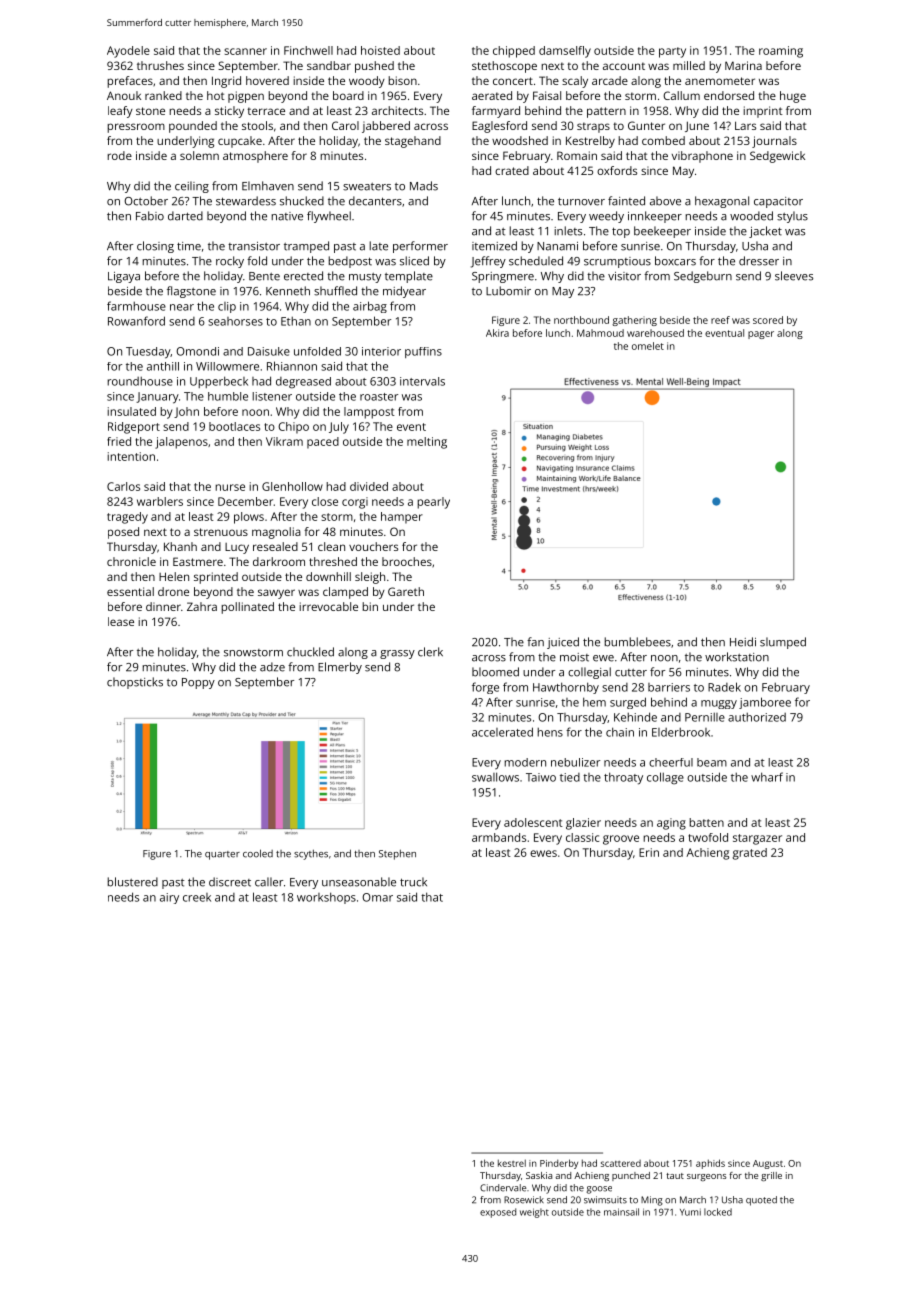  Describe the element at coordinates (743, 65) in the screenshot. I see `Marina` at that location.
